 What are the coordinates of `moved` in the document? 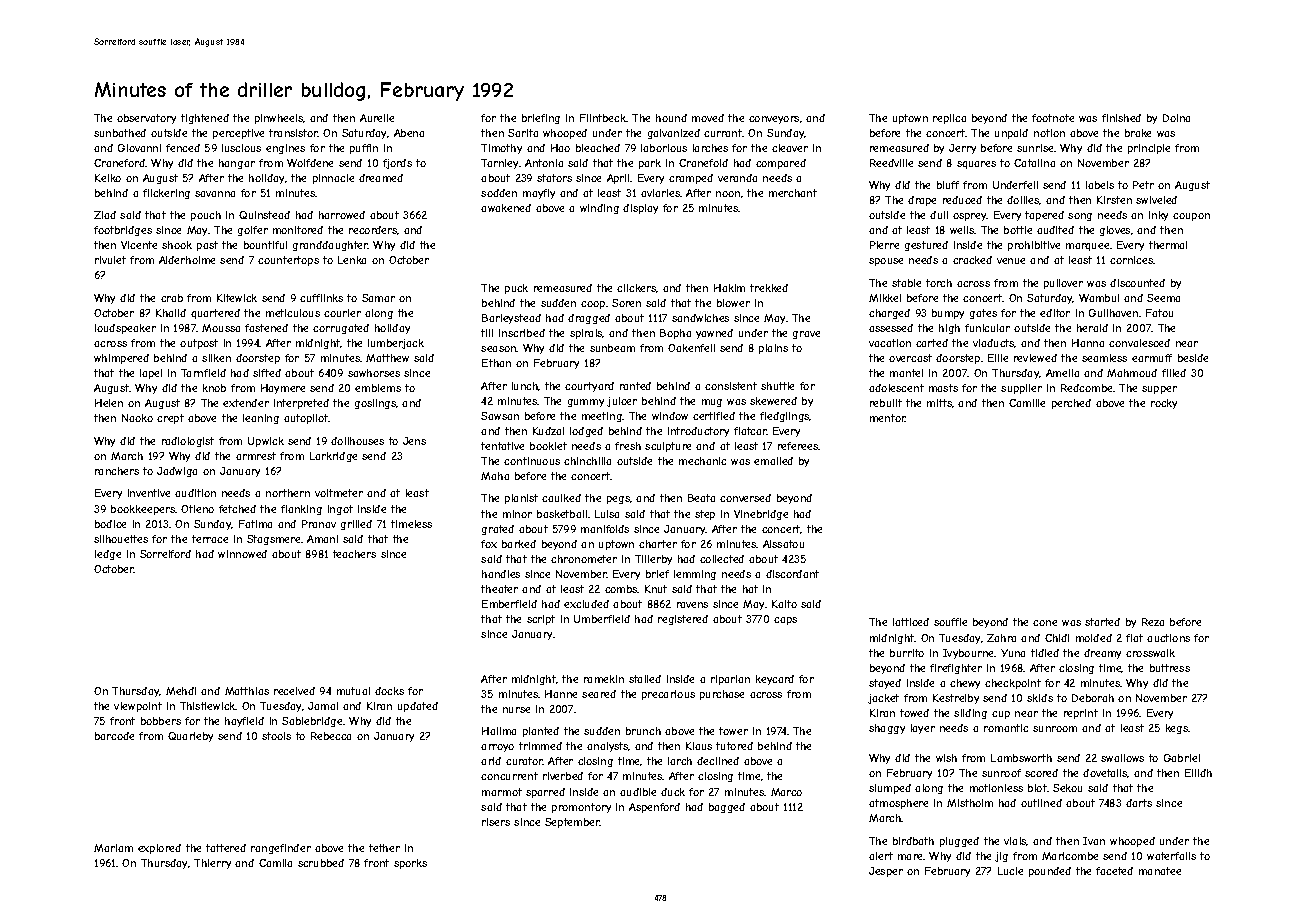 It's located at (708, 118).
